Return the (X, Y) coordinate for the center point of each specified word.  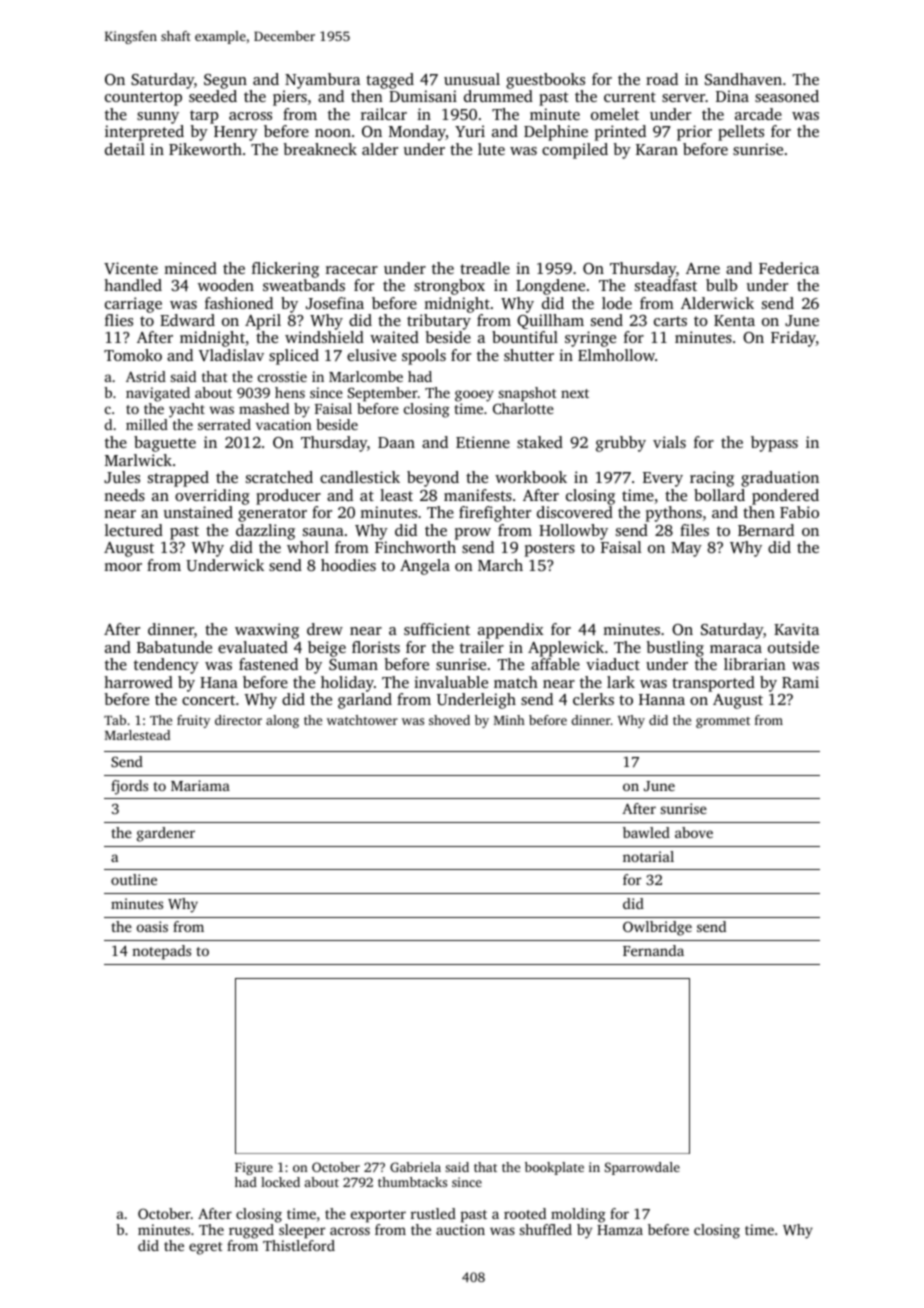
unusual (472, 79)
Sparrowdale (642, 1168)
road (662, 79)
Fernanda (653, 950)
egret (206, 1248)
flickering (285, 270)
